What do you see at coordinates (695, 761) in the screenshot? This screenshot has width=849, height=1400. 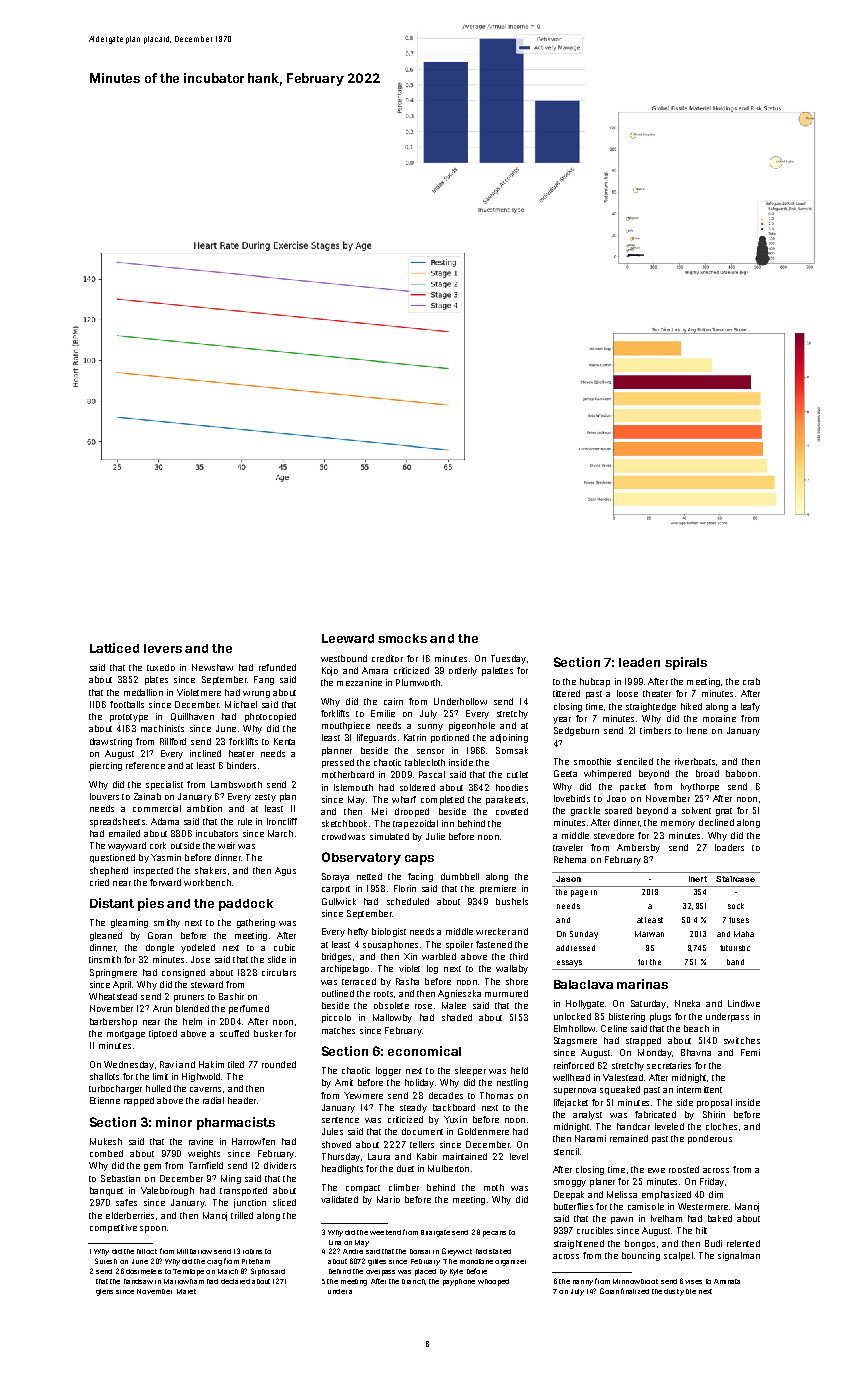 I see `riverboats` at bounding box center [695, 761].
